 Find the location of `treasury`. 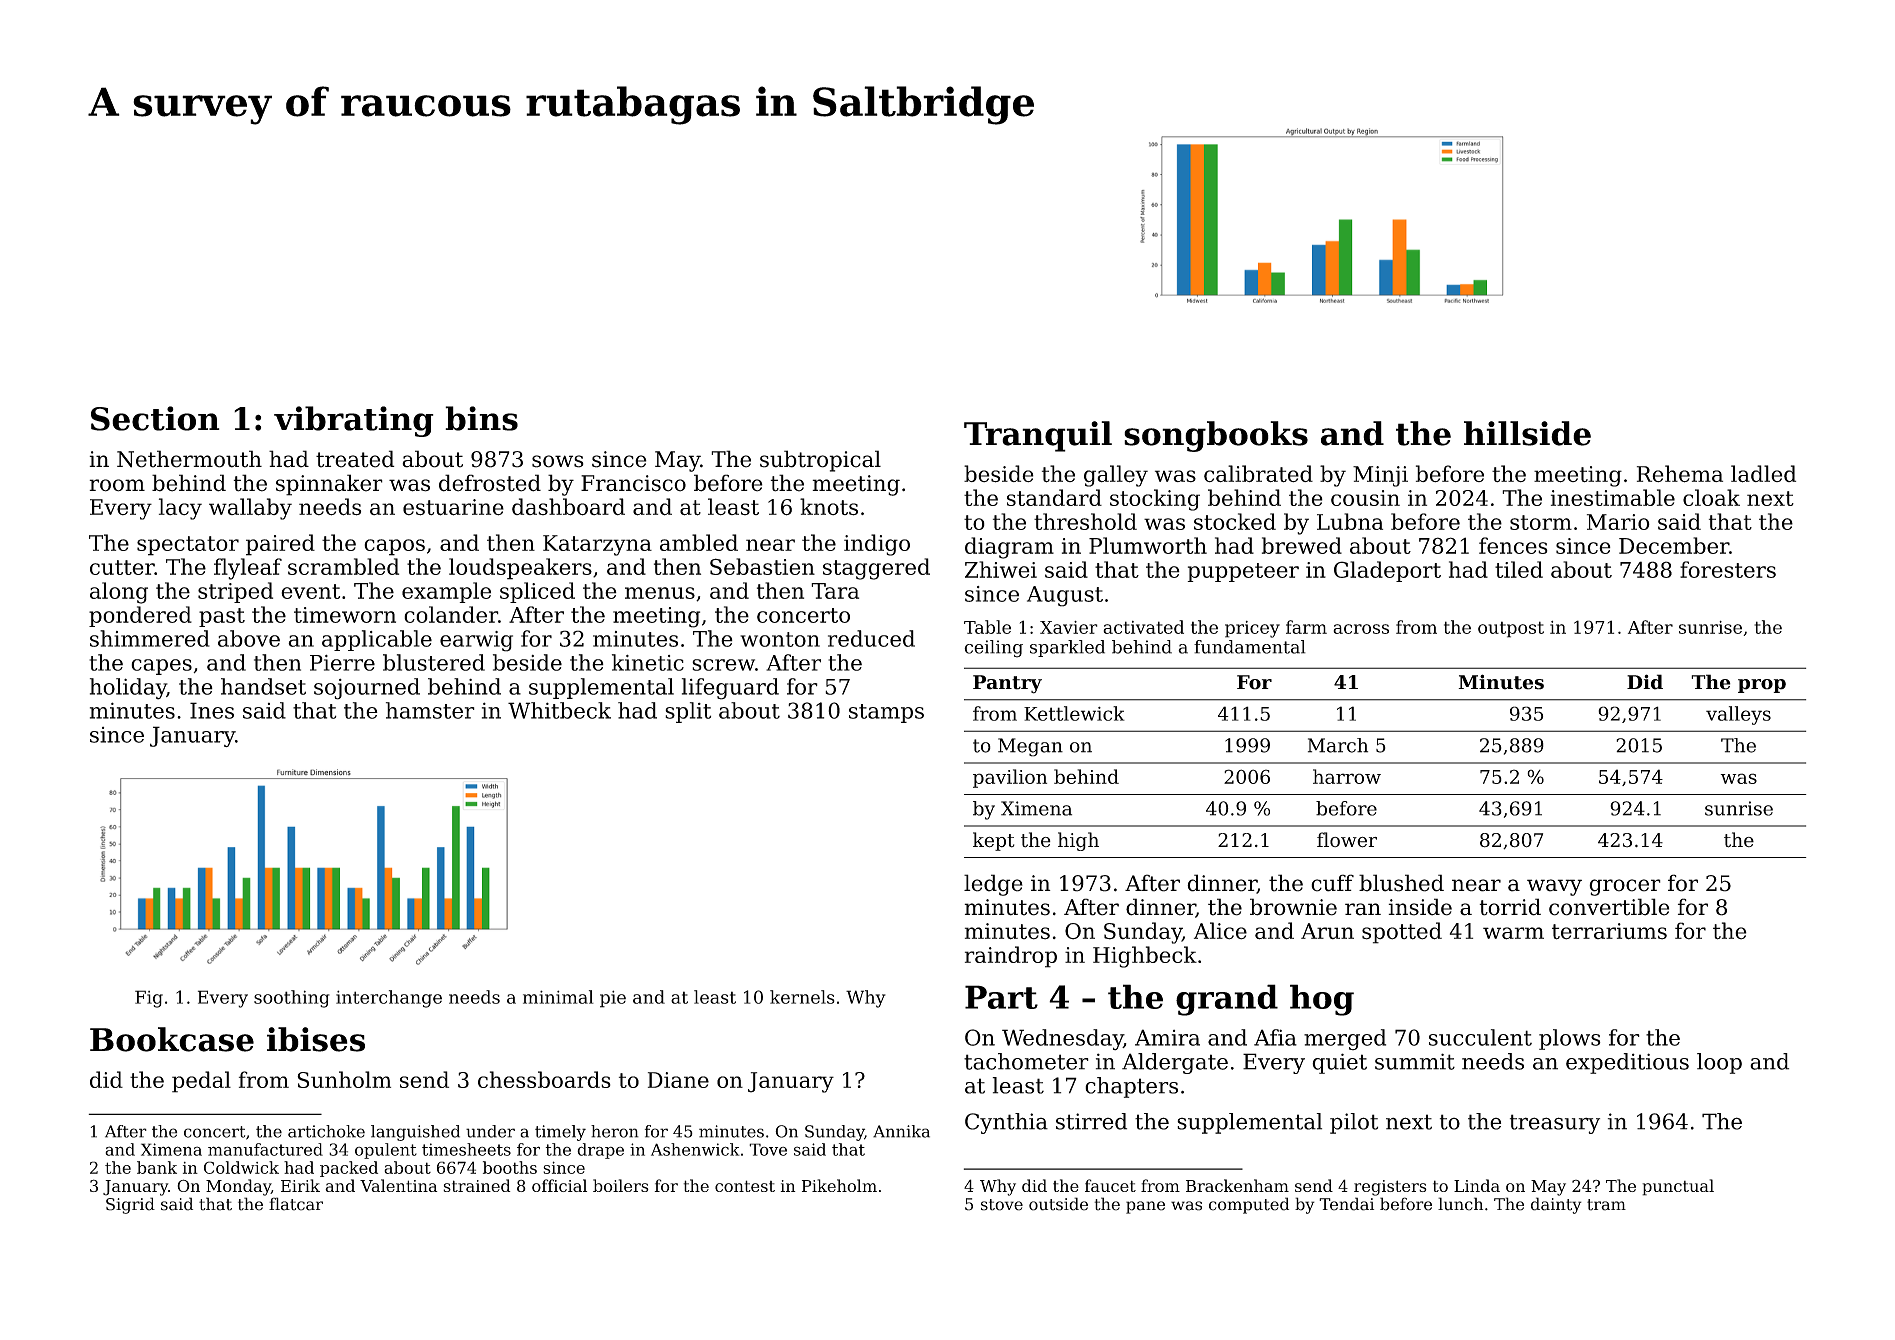

treasury is located at coordinates (1555, 1124).
